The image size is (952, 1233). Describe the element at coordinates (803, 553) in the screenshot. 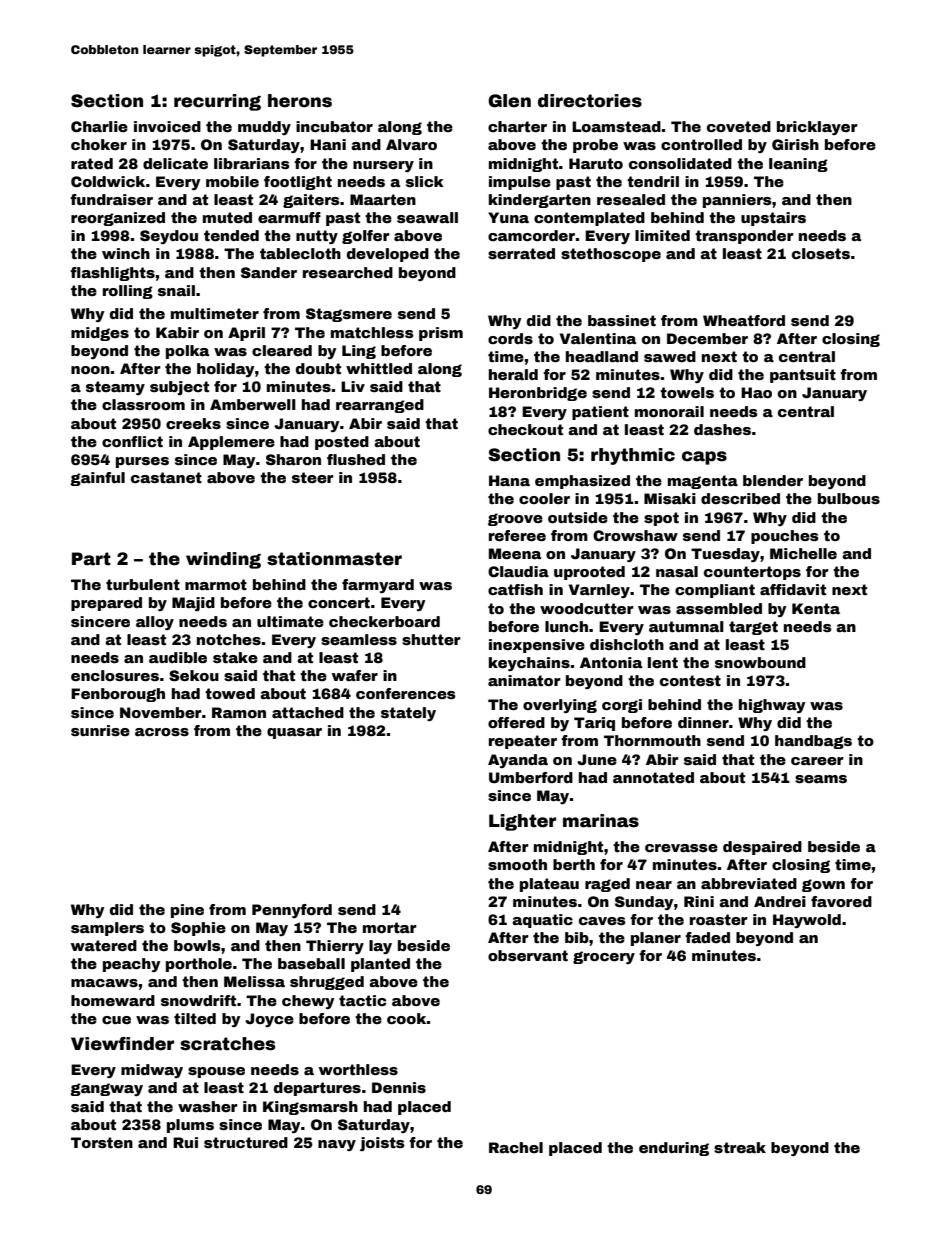

I see `Michelle` at that location.
